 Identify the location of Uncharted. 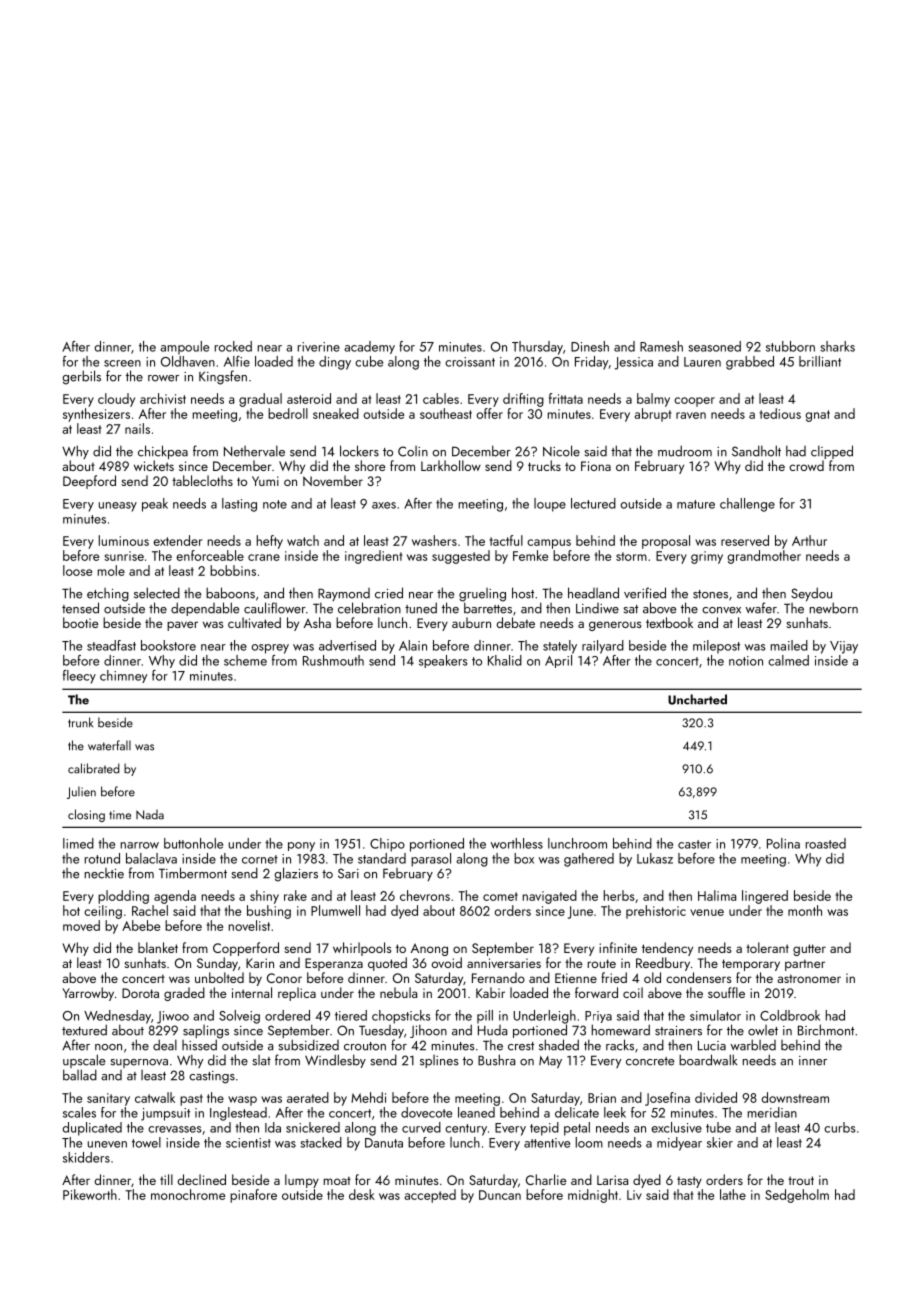
(697, 699).
